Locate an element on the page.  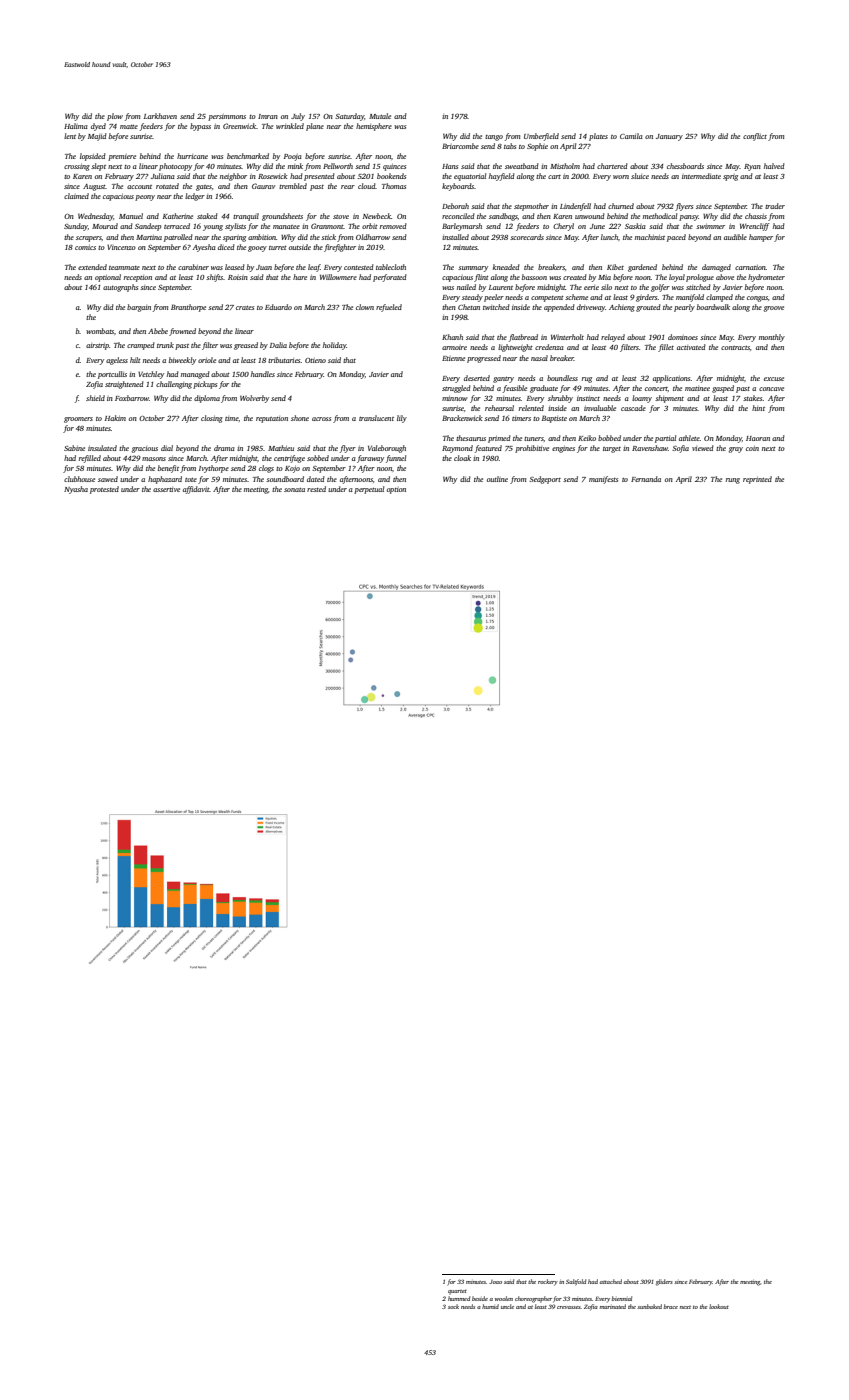
quartet is located at coordinates (457, 1292).
